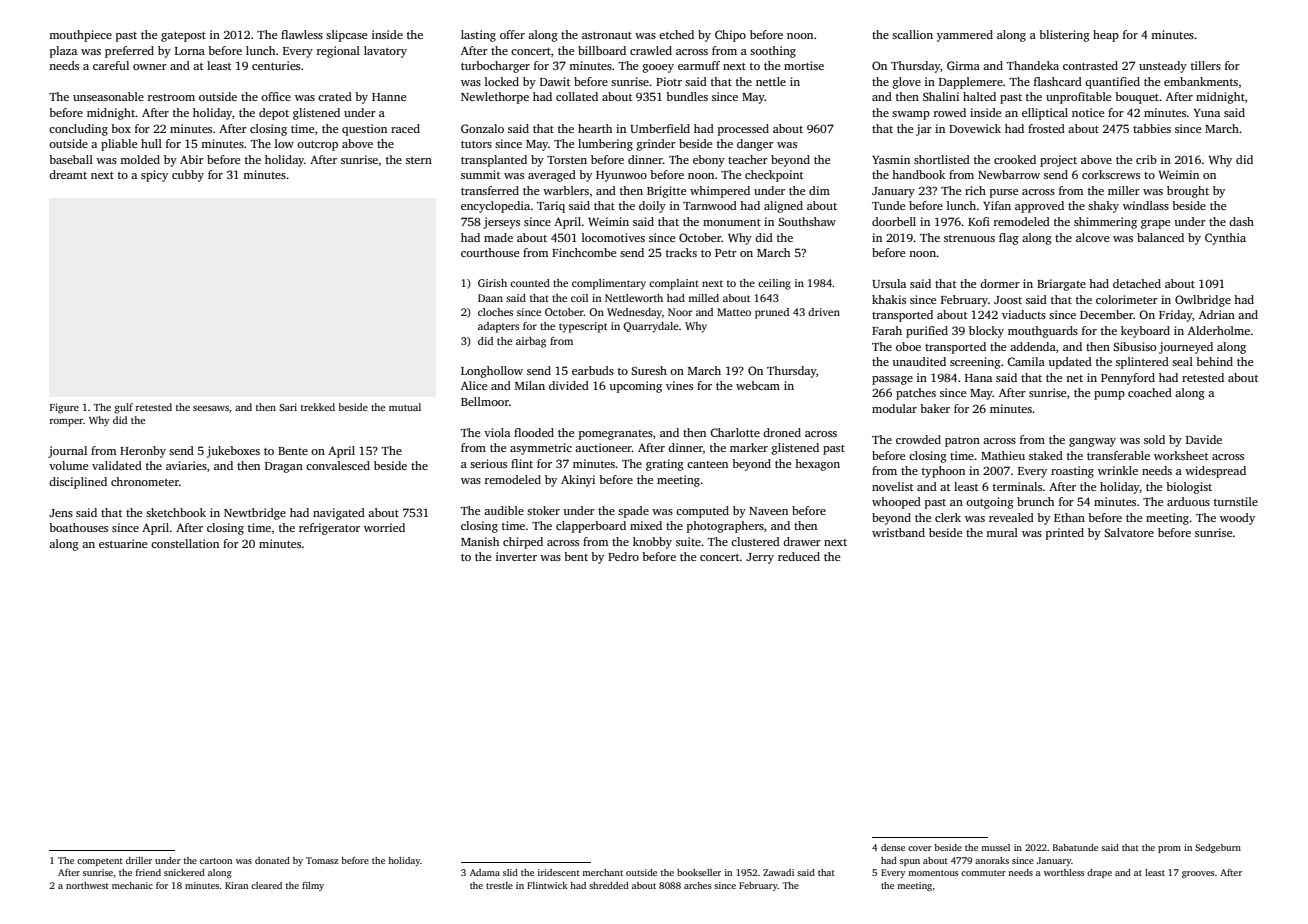  What do you see at coordinates (768, 511) in the page?
I see `Naveen` at bounding box center [768, 511].
